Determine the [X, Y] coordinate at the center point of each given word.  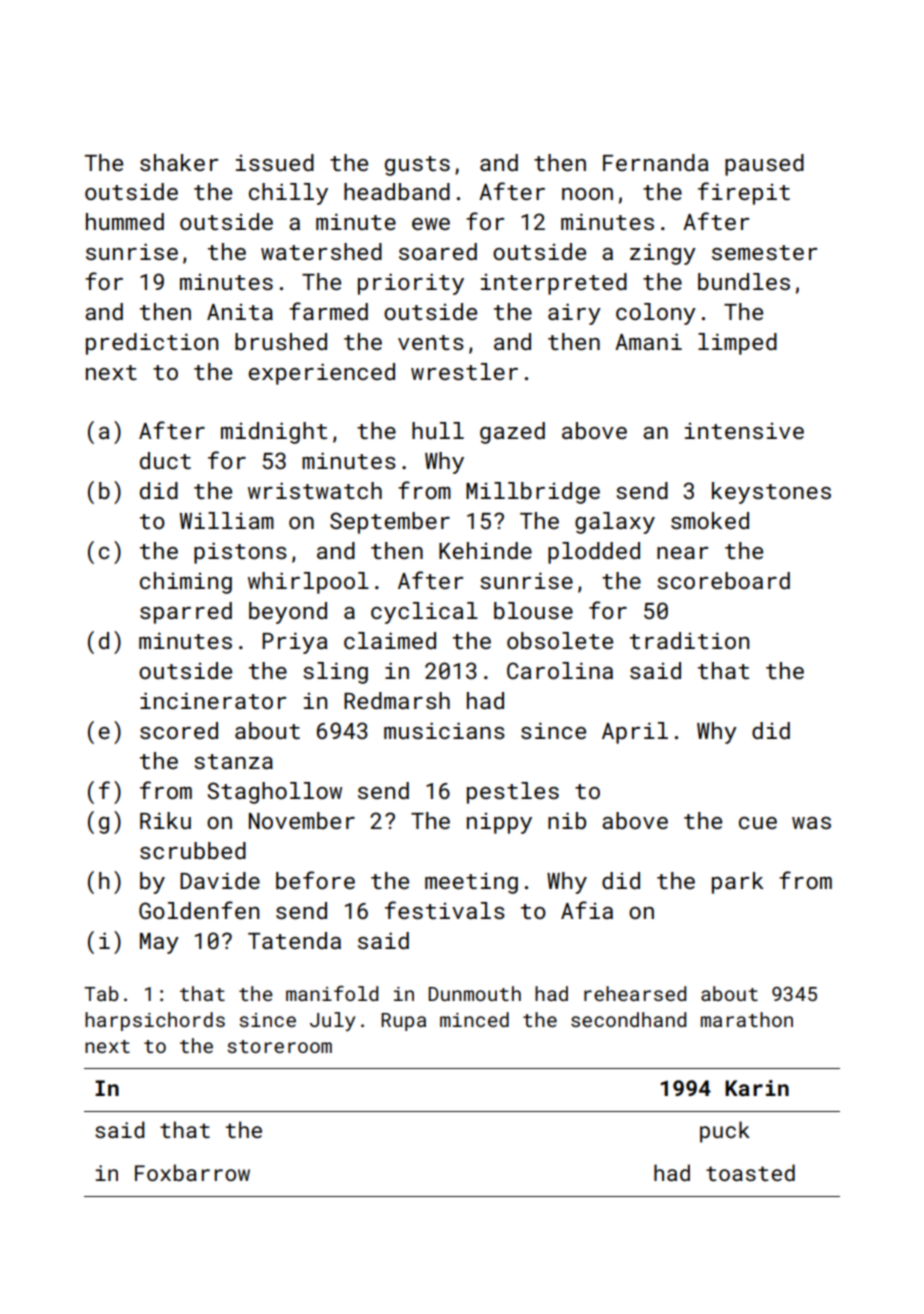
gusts [417, 166]
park [737, 883]
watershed [321, 251]
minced [474, 1019]
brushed [281, 341]
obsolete [560, 640]
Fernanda [656, 162]
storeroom [279, 1046]
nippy [499, 823]
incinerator [213, 700]
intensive [744, 431]
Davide [220, 880]
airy [574, 314]
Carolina [560, 670]
